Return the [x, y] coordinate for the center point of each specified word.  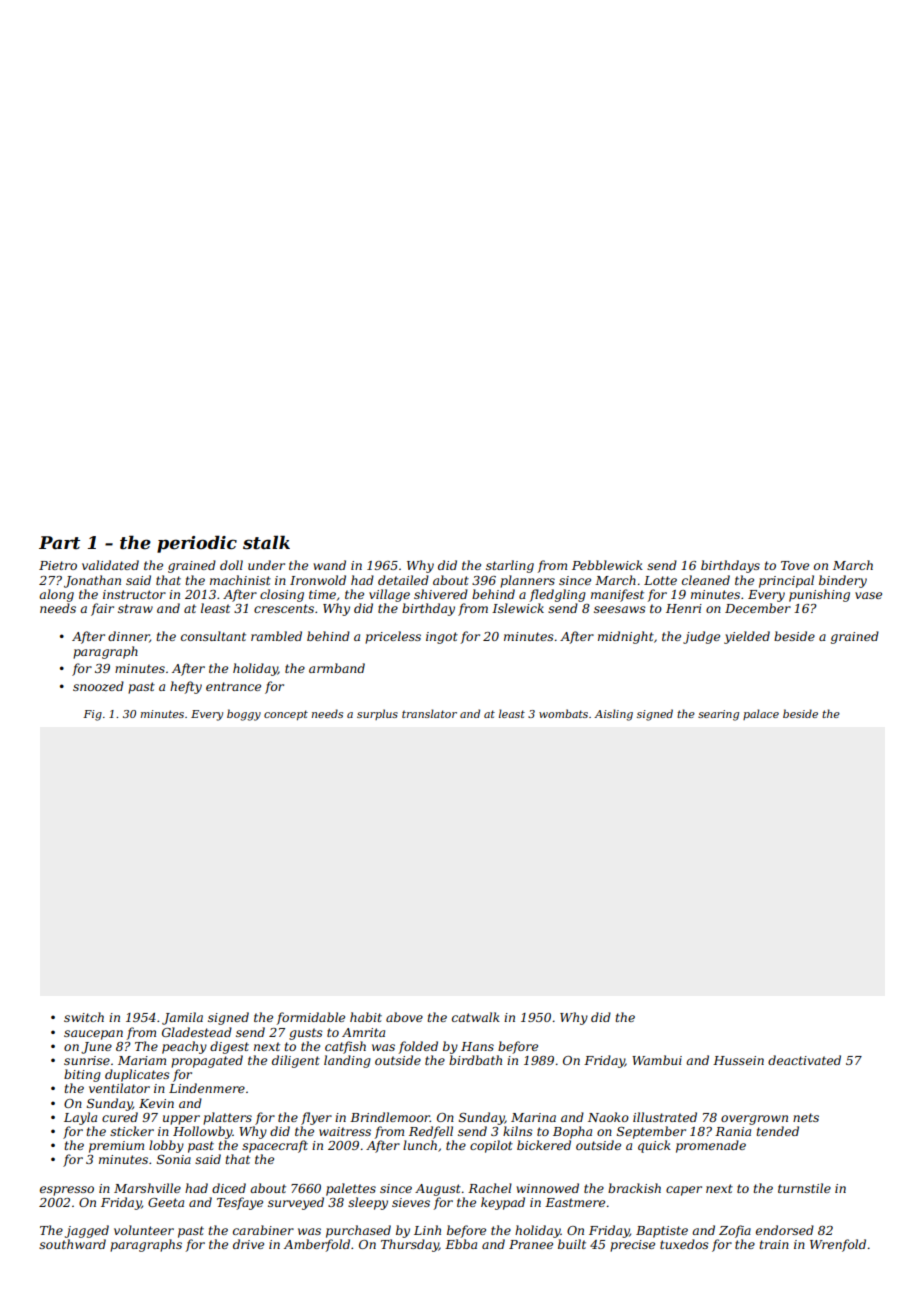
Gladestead [197, 1032]
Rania [733, 1131]
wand [329, 565]
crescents [284, 608]
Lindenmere [207, 1088]
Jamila [182, 1018]
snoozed [98, 686]
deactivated [804, 1060]
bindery [843, 581]
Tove [795, 565]
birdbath [475, 1060]
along [56, 595]
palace [761, 714]
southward [72, 1244]
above [404, 1017]
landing [347, 1061]
